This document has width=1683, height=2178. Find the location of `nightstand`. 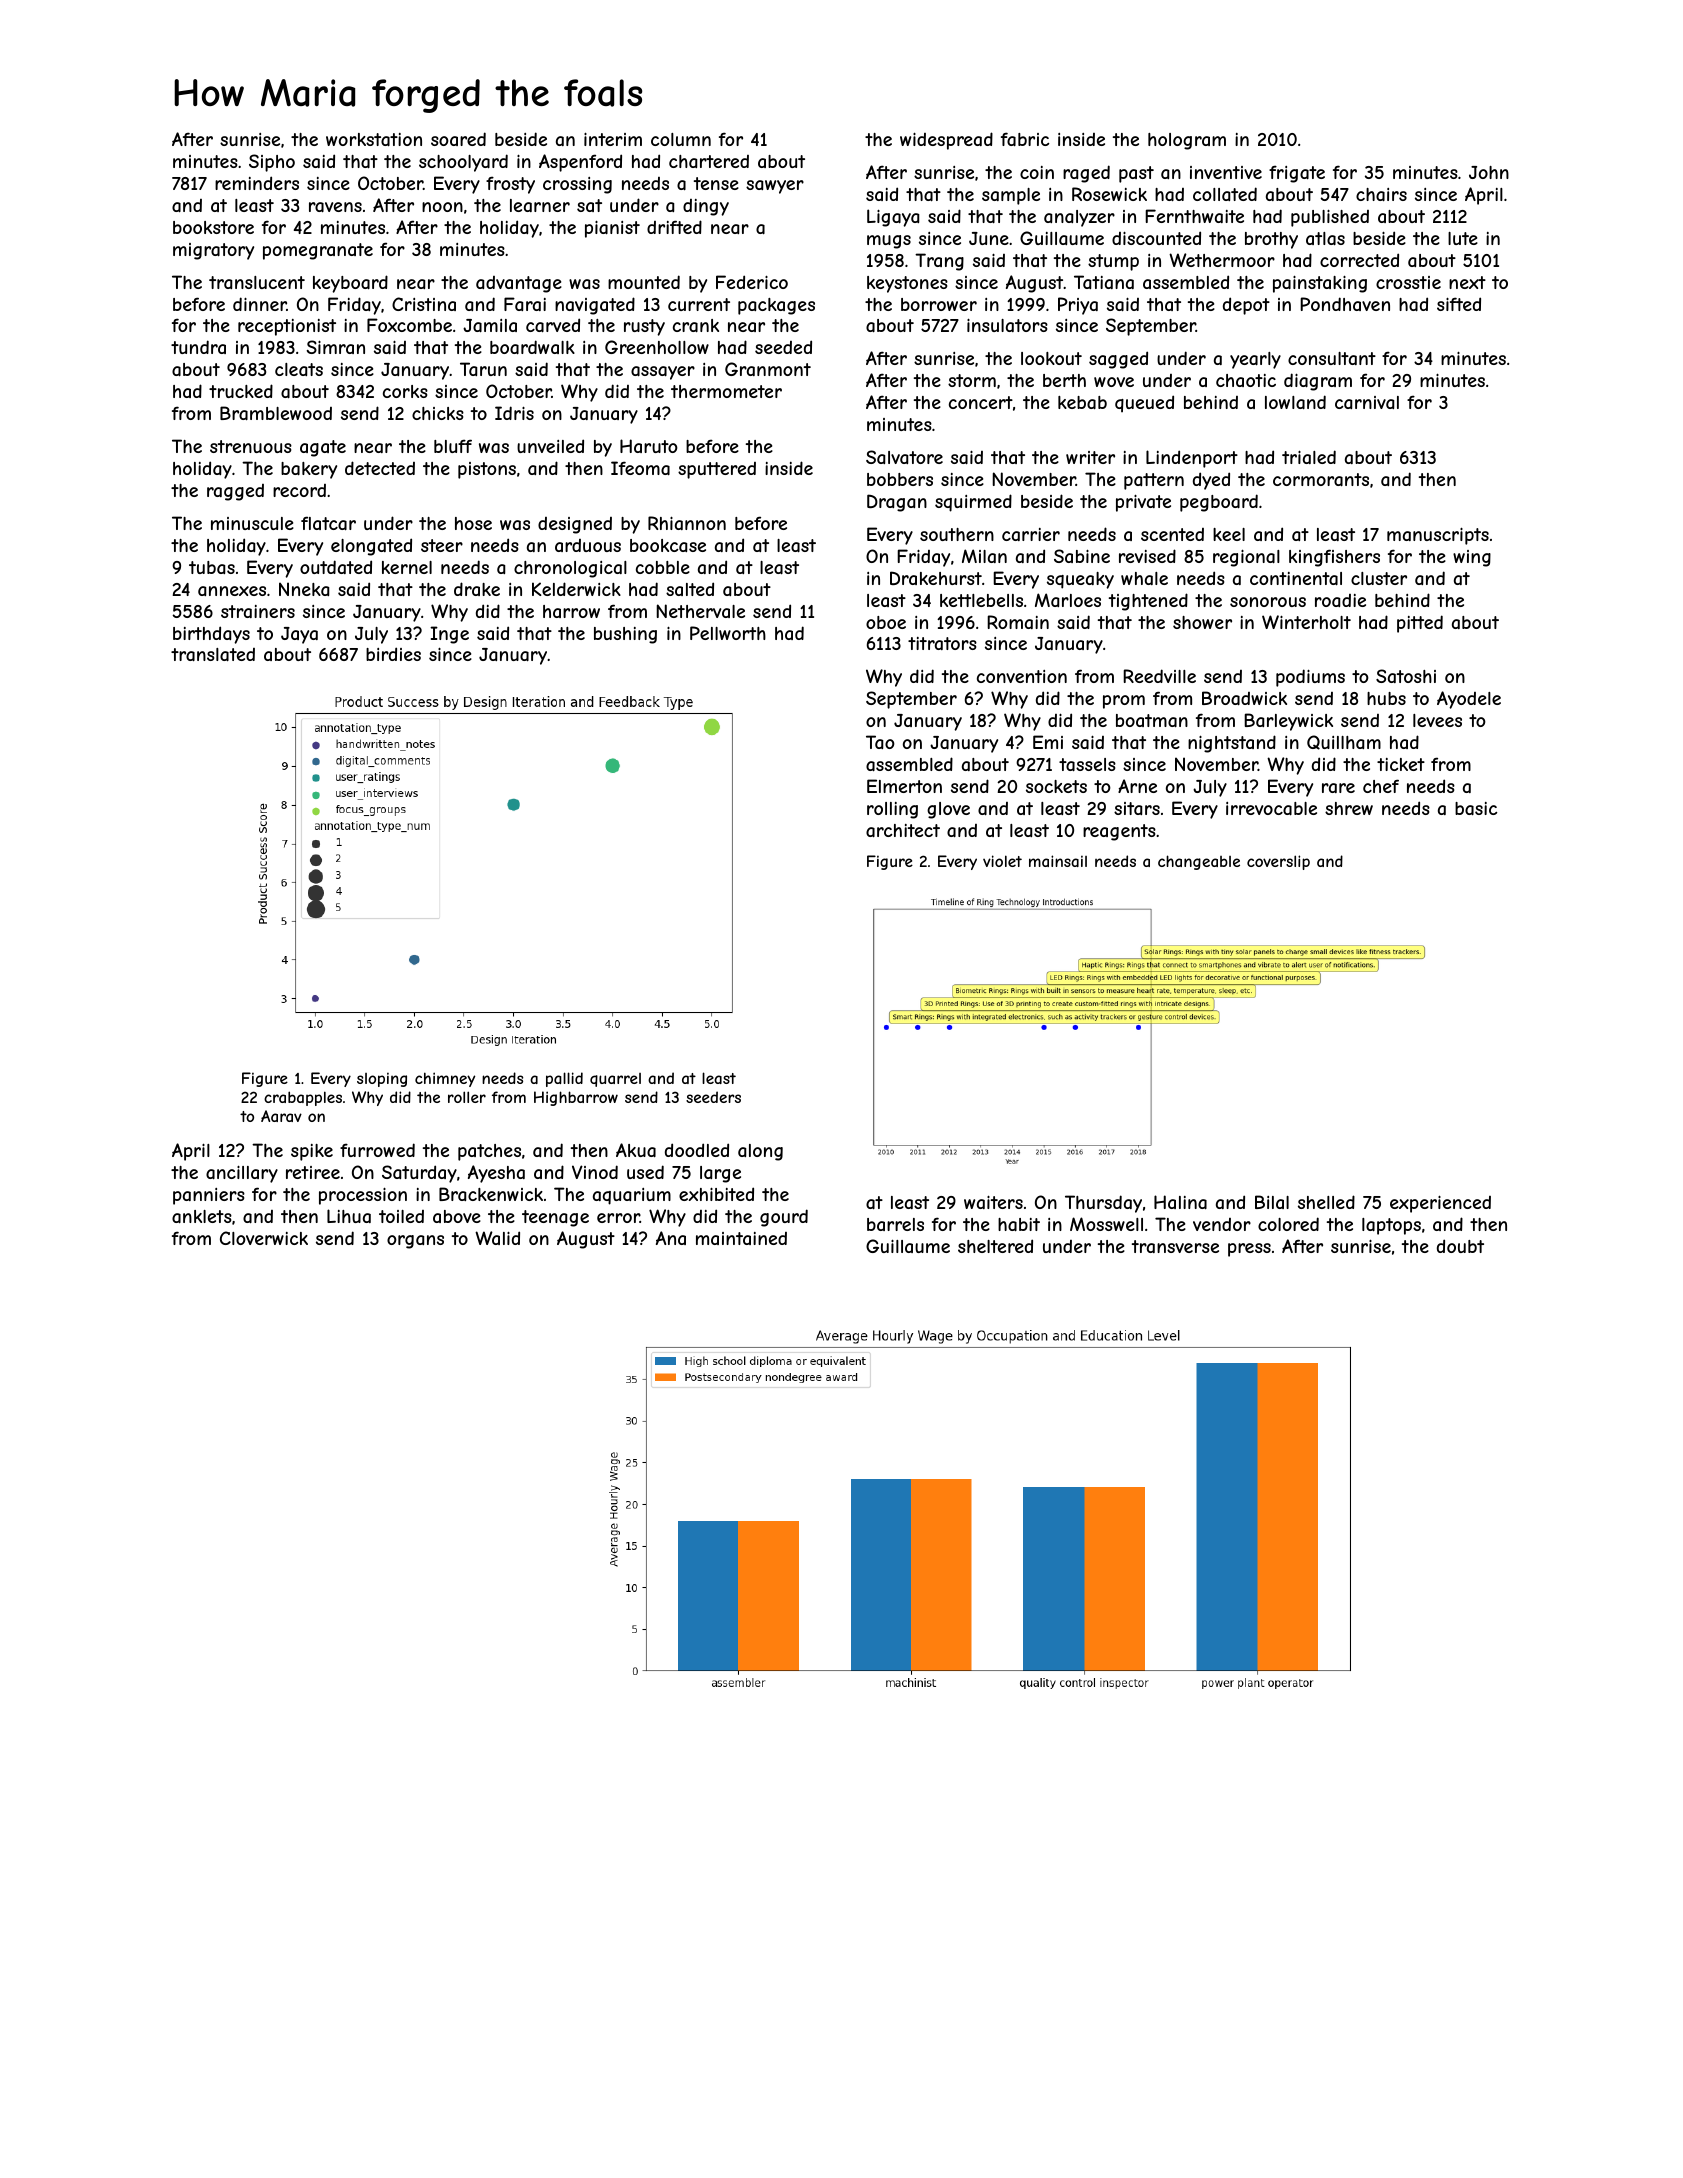

nightstand is located at coordinates (1232, 744).
